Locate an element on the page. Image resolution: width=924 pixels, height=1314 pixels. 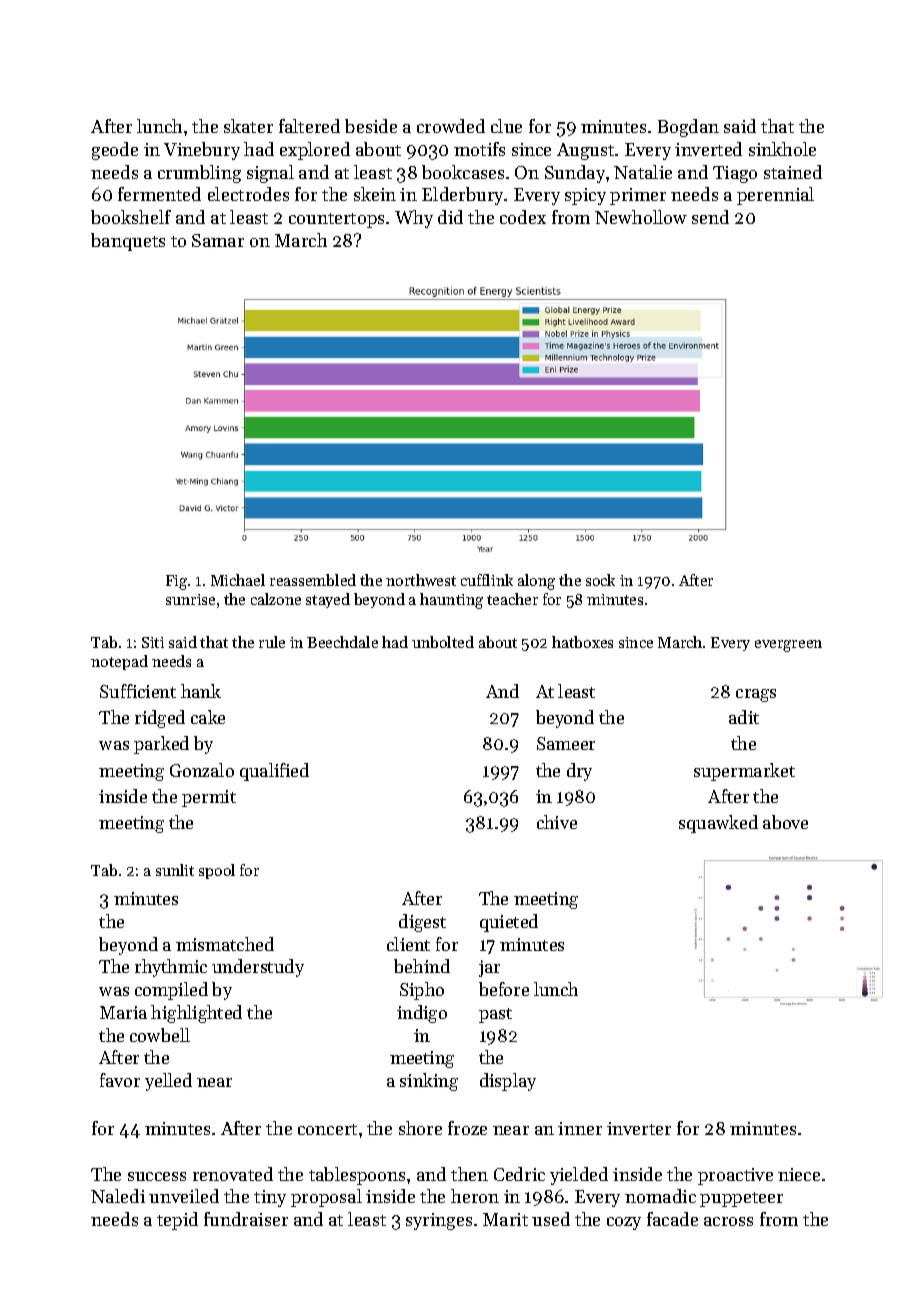
Elderbury is located at coordinates (463, 196).
